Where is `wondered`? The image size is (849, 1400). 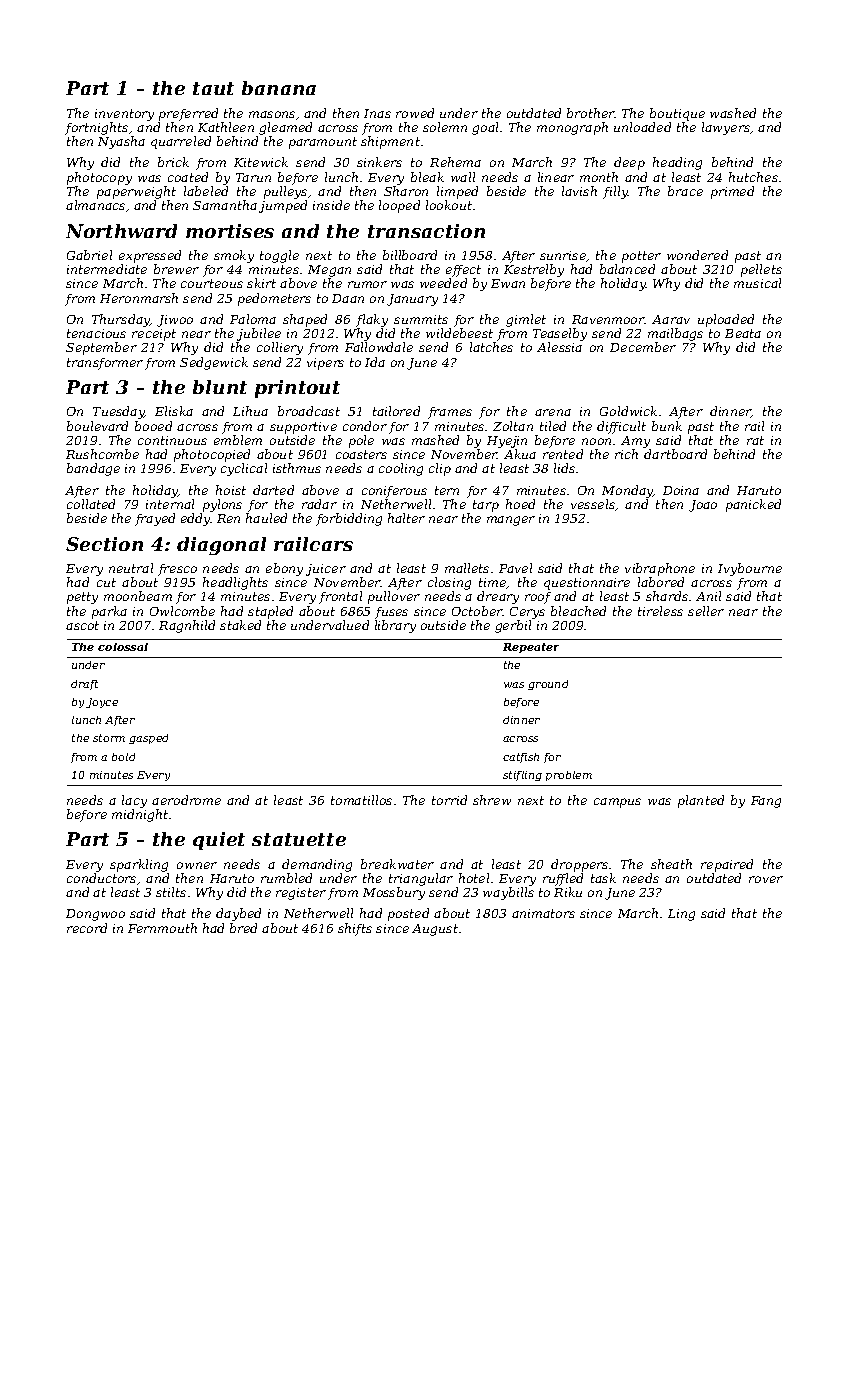
wondered is located at coordinates (697, 255).
